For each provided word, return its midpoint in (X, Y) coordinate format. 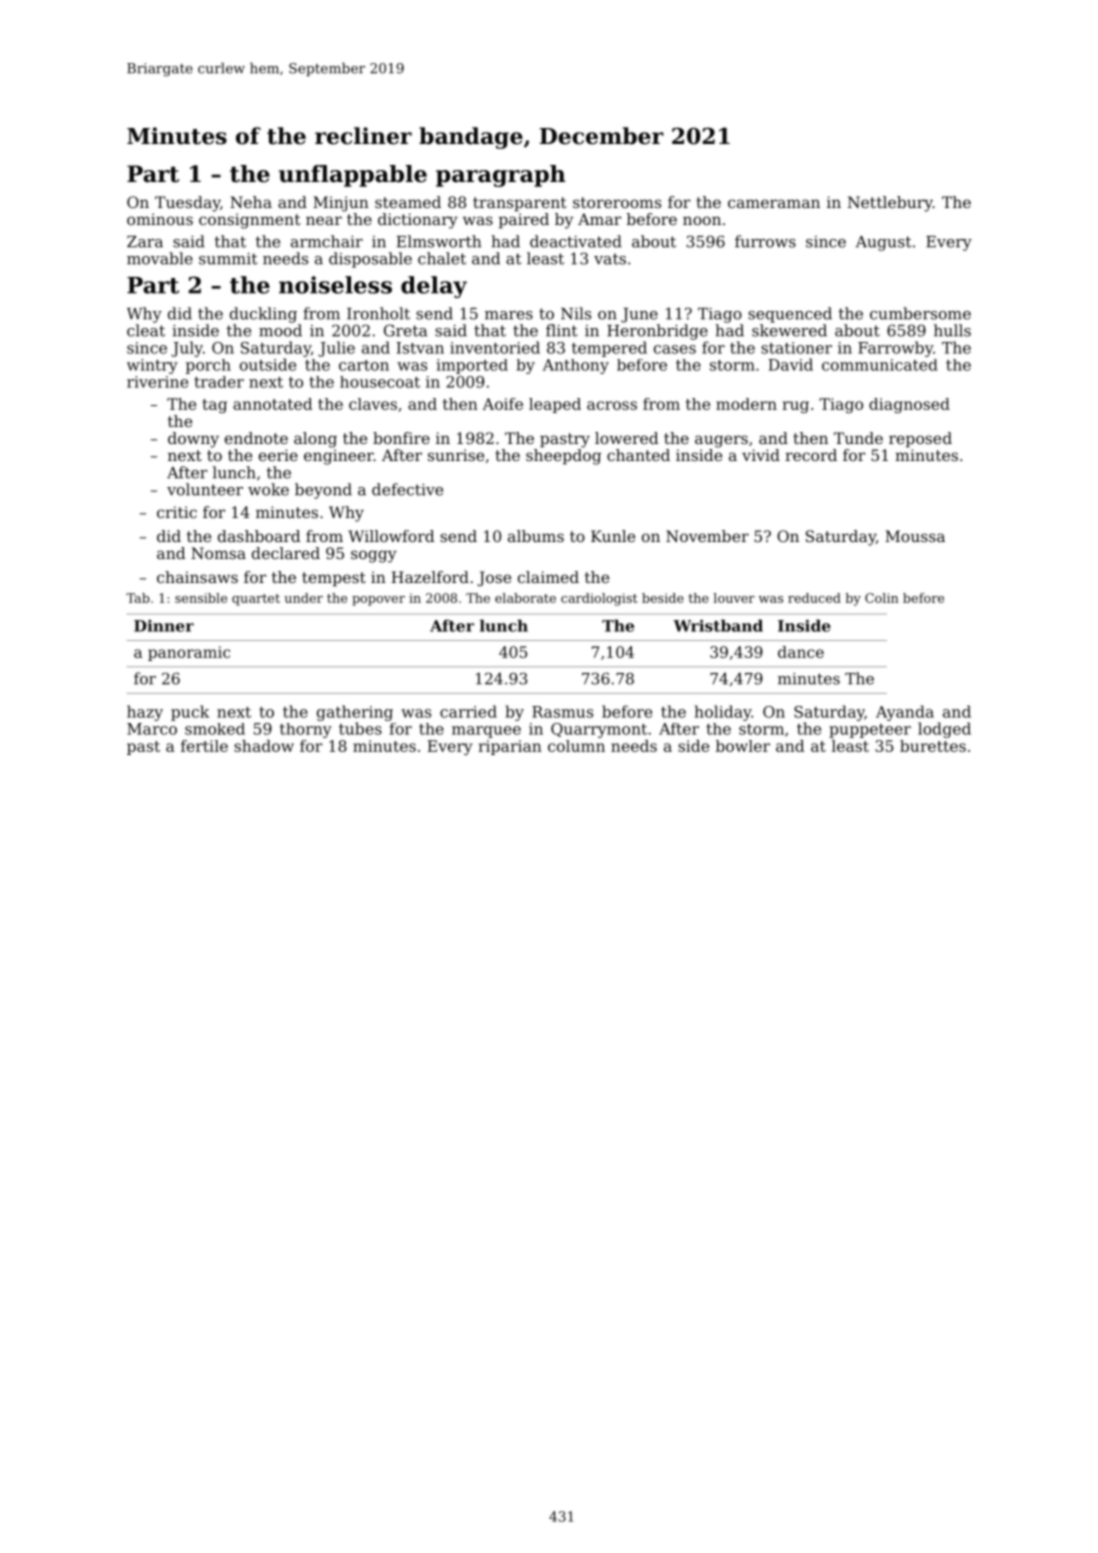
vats (610, 259)
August (883, 243)
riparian (510, 747)
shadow (264, 746)
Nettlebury (890, 204)
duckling (263, 315)
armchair (327, 241)
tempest (334, 579)
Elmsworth (438, 241)
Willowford (391, 536)
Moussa (915, 536)
